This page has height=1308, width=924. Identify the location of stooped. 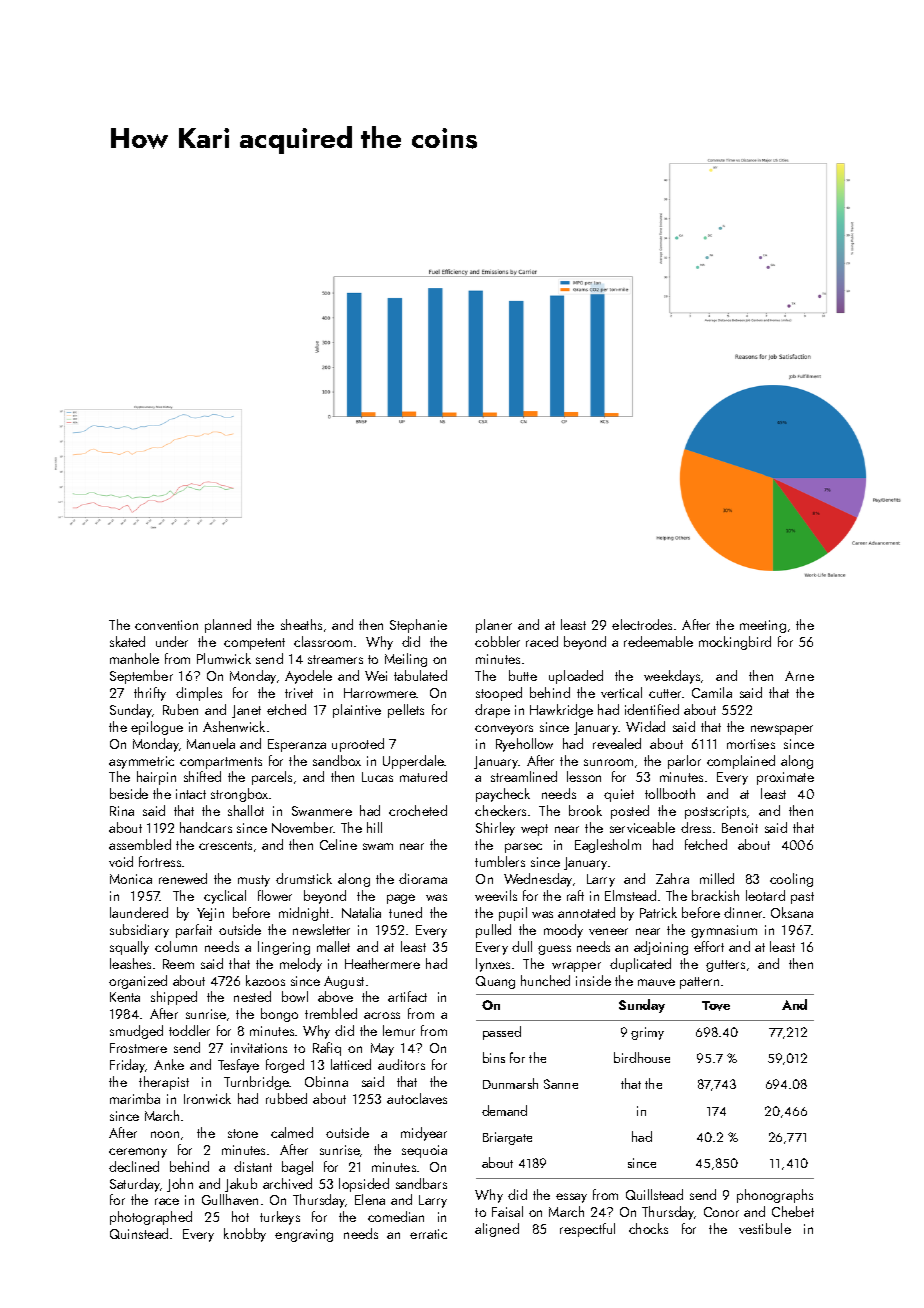
(499, 694).
